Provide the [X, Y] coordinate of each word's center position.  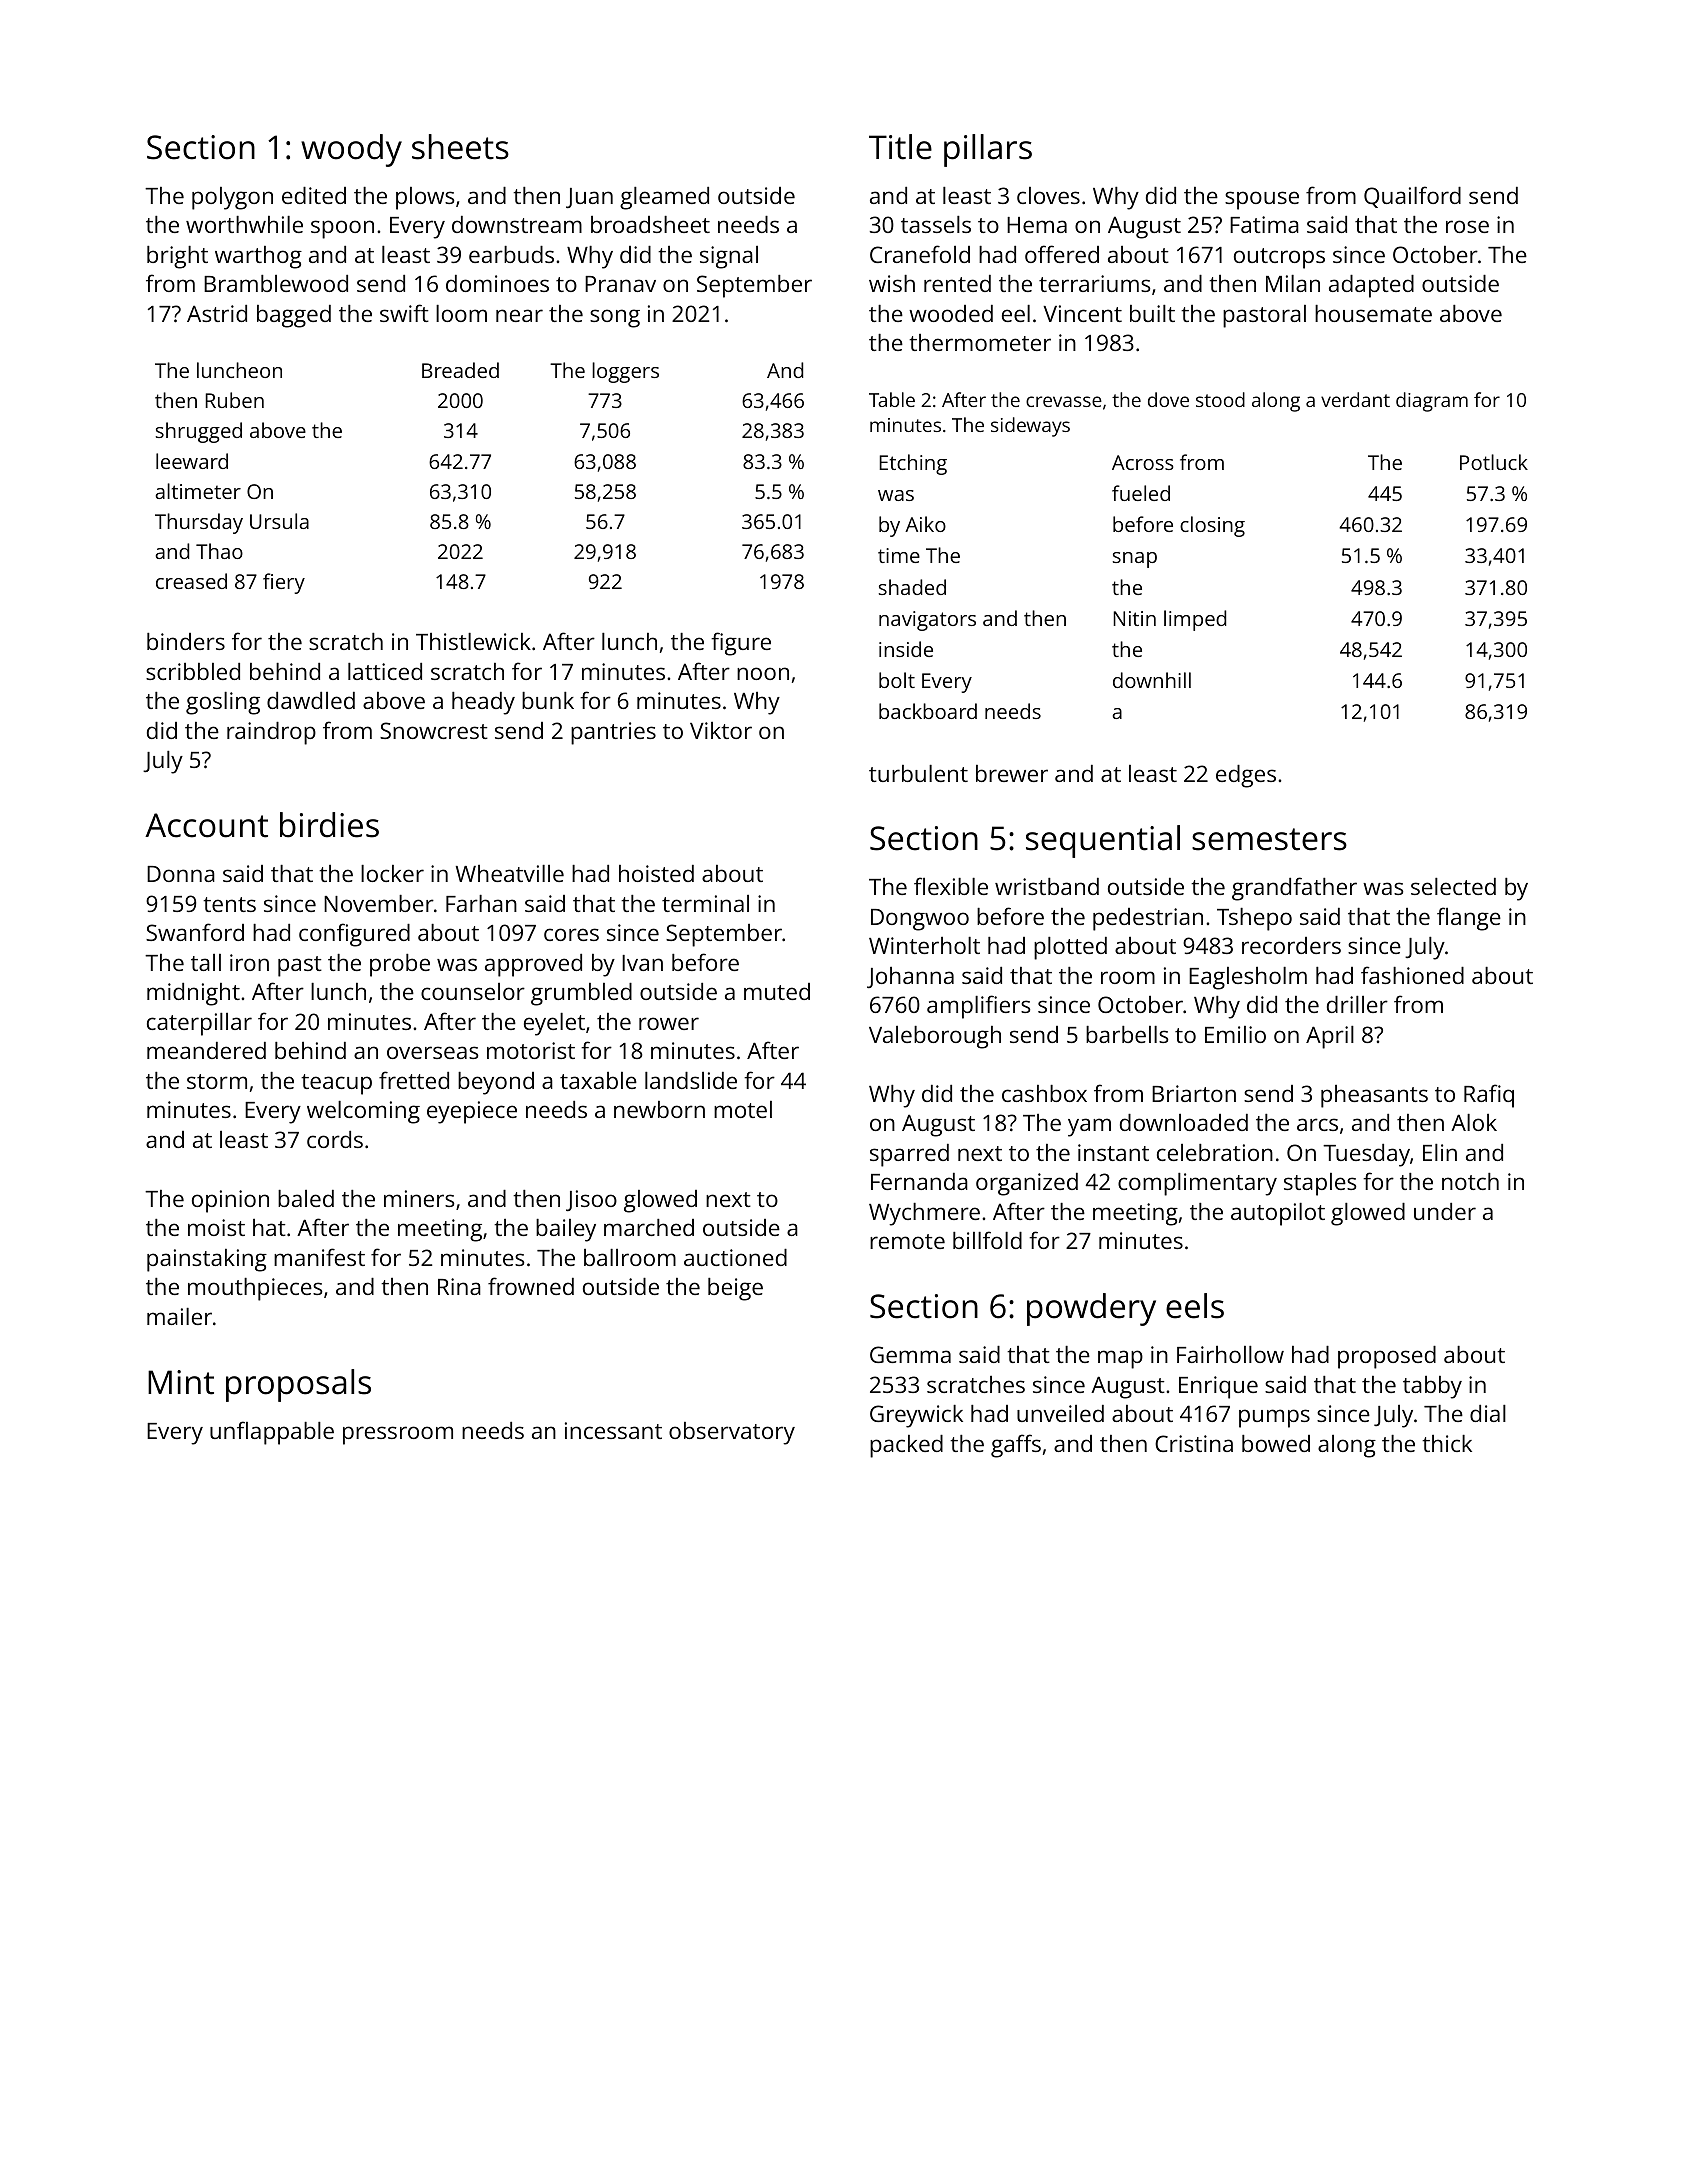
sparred [909, 1155]
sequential [1103, 841]
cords [335, 1139]
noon [763, 673]
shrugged [199, 432]
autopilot [1278, 1214]
